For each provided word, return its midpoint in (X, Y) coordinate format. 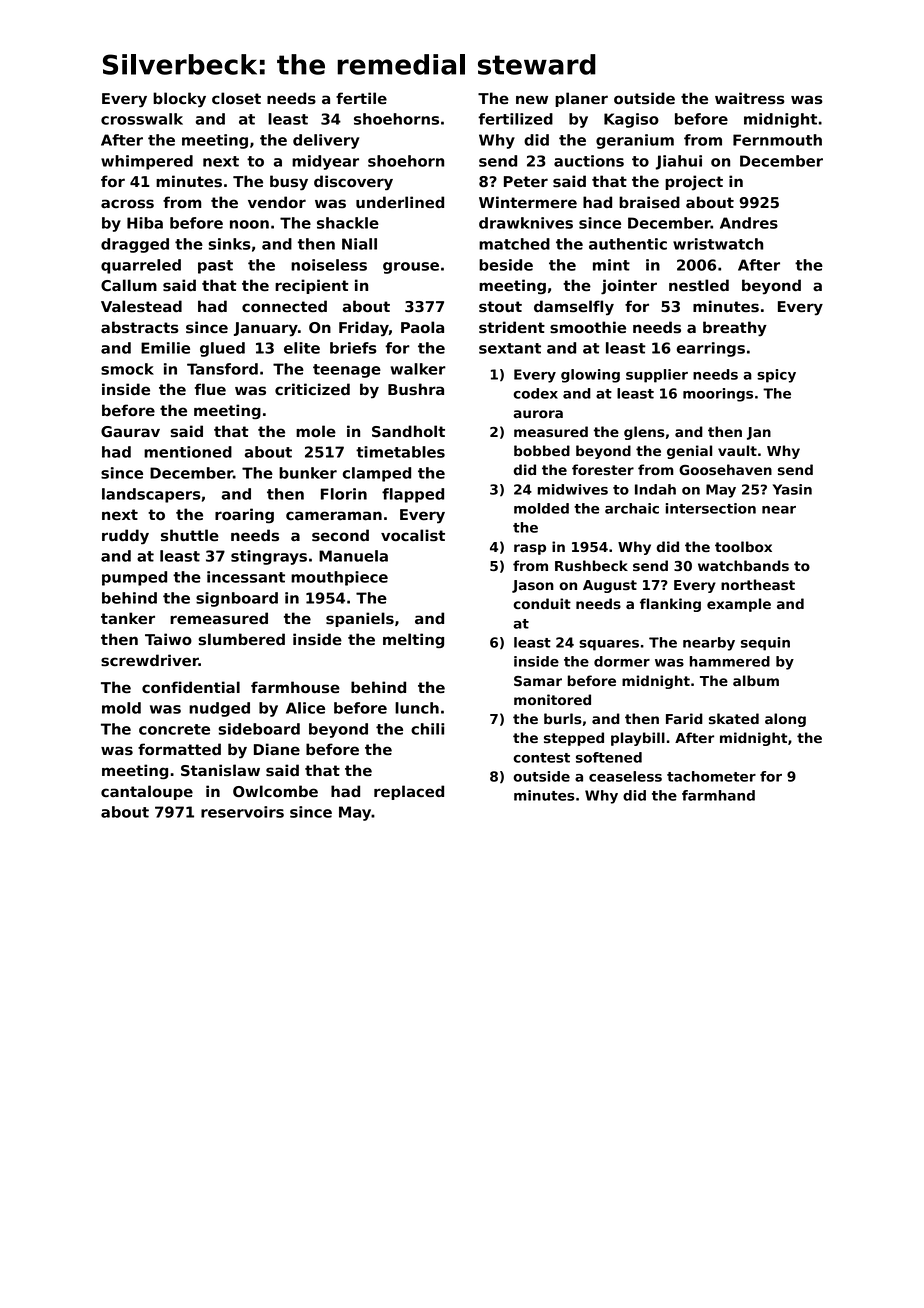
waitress (750, 98)
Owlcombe (275, 791)
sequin (765, 644)
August (610, 586)
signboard (237, 599)
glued (222, 349)
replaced (409, 792)
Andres (749, 223)
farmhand (718, 795)
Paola (422, 327)
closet (236, 98)
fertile (361, 98)
